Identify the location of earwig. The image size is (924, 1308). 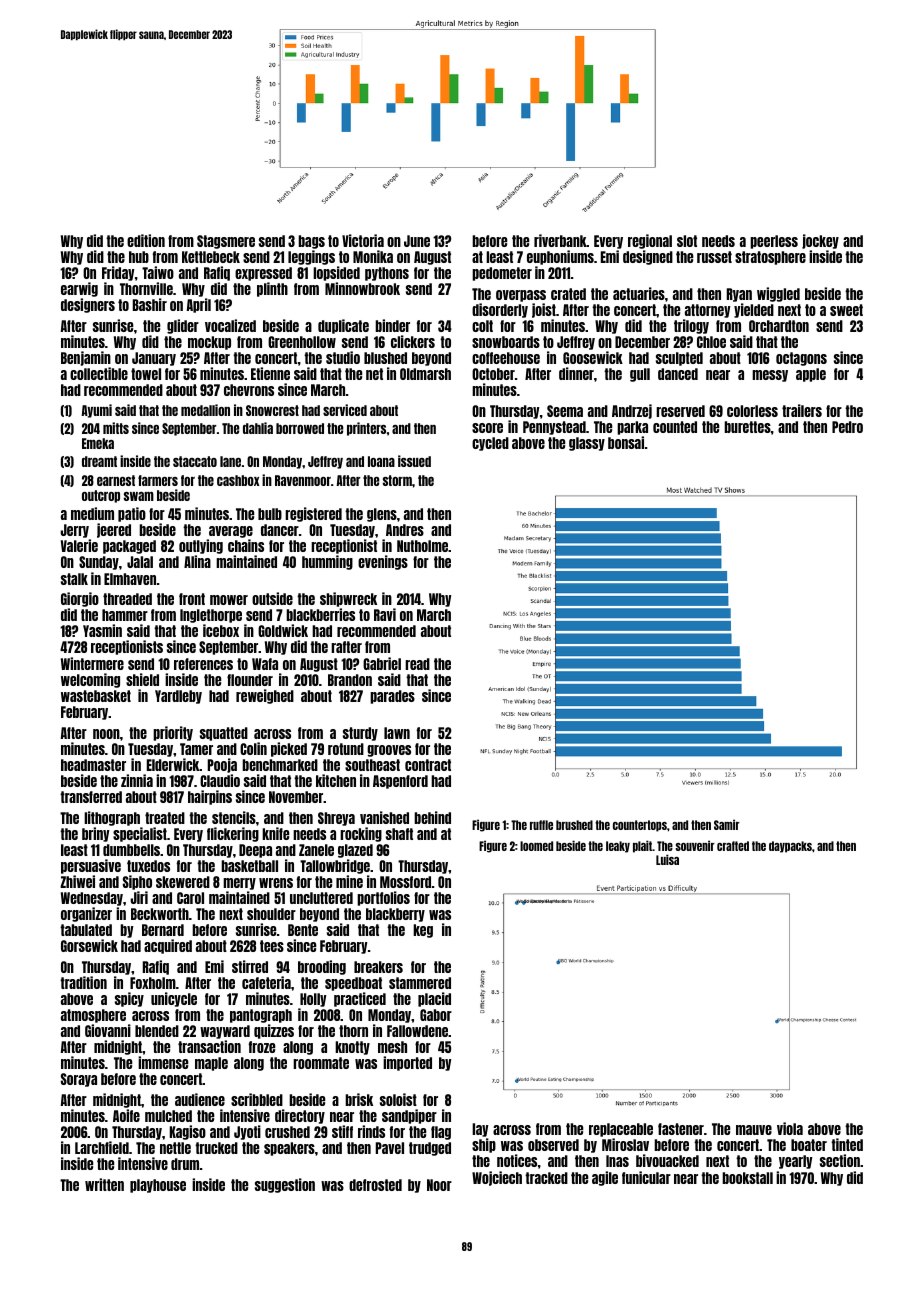
(79, 289).
